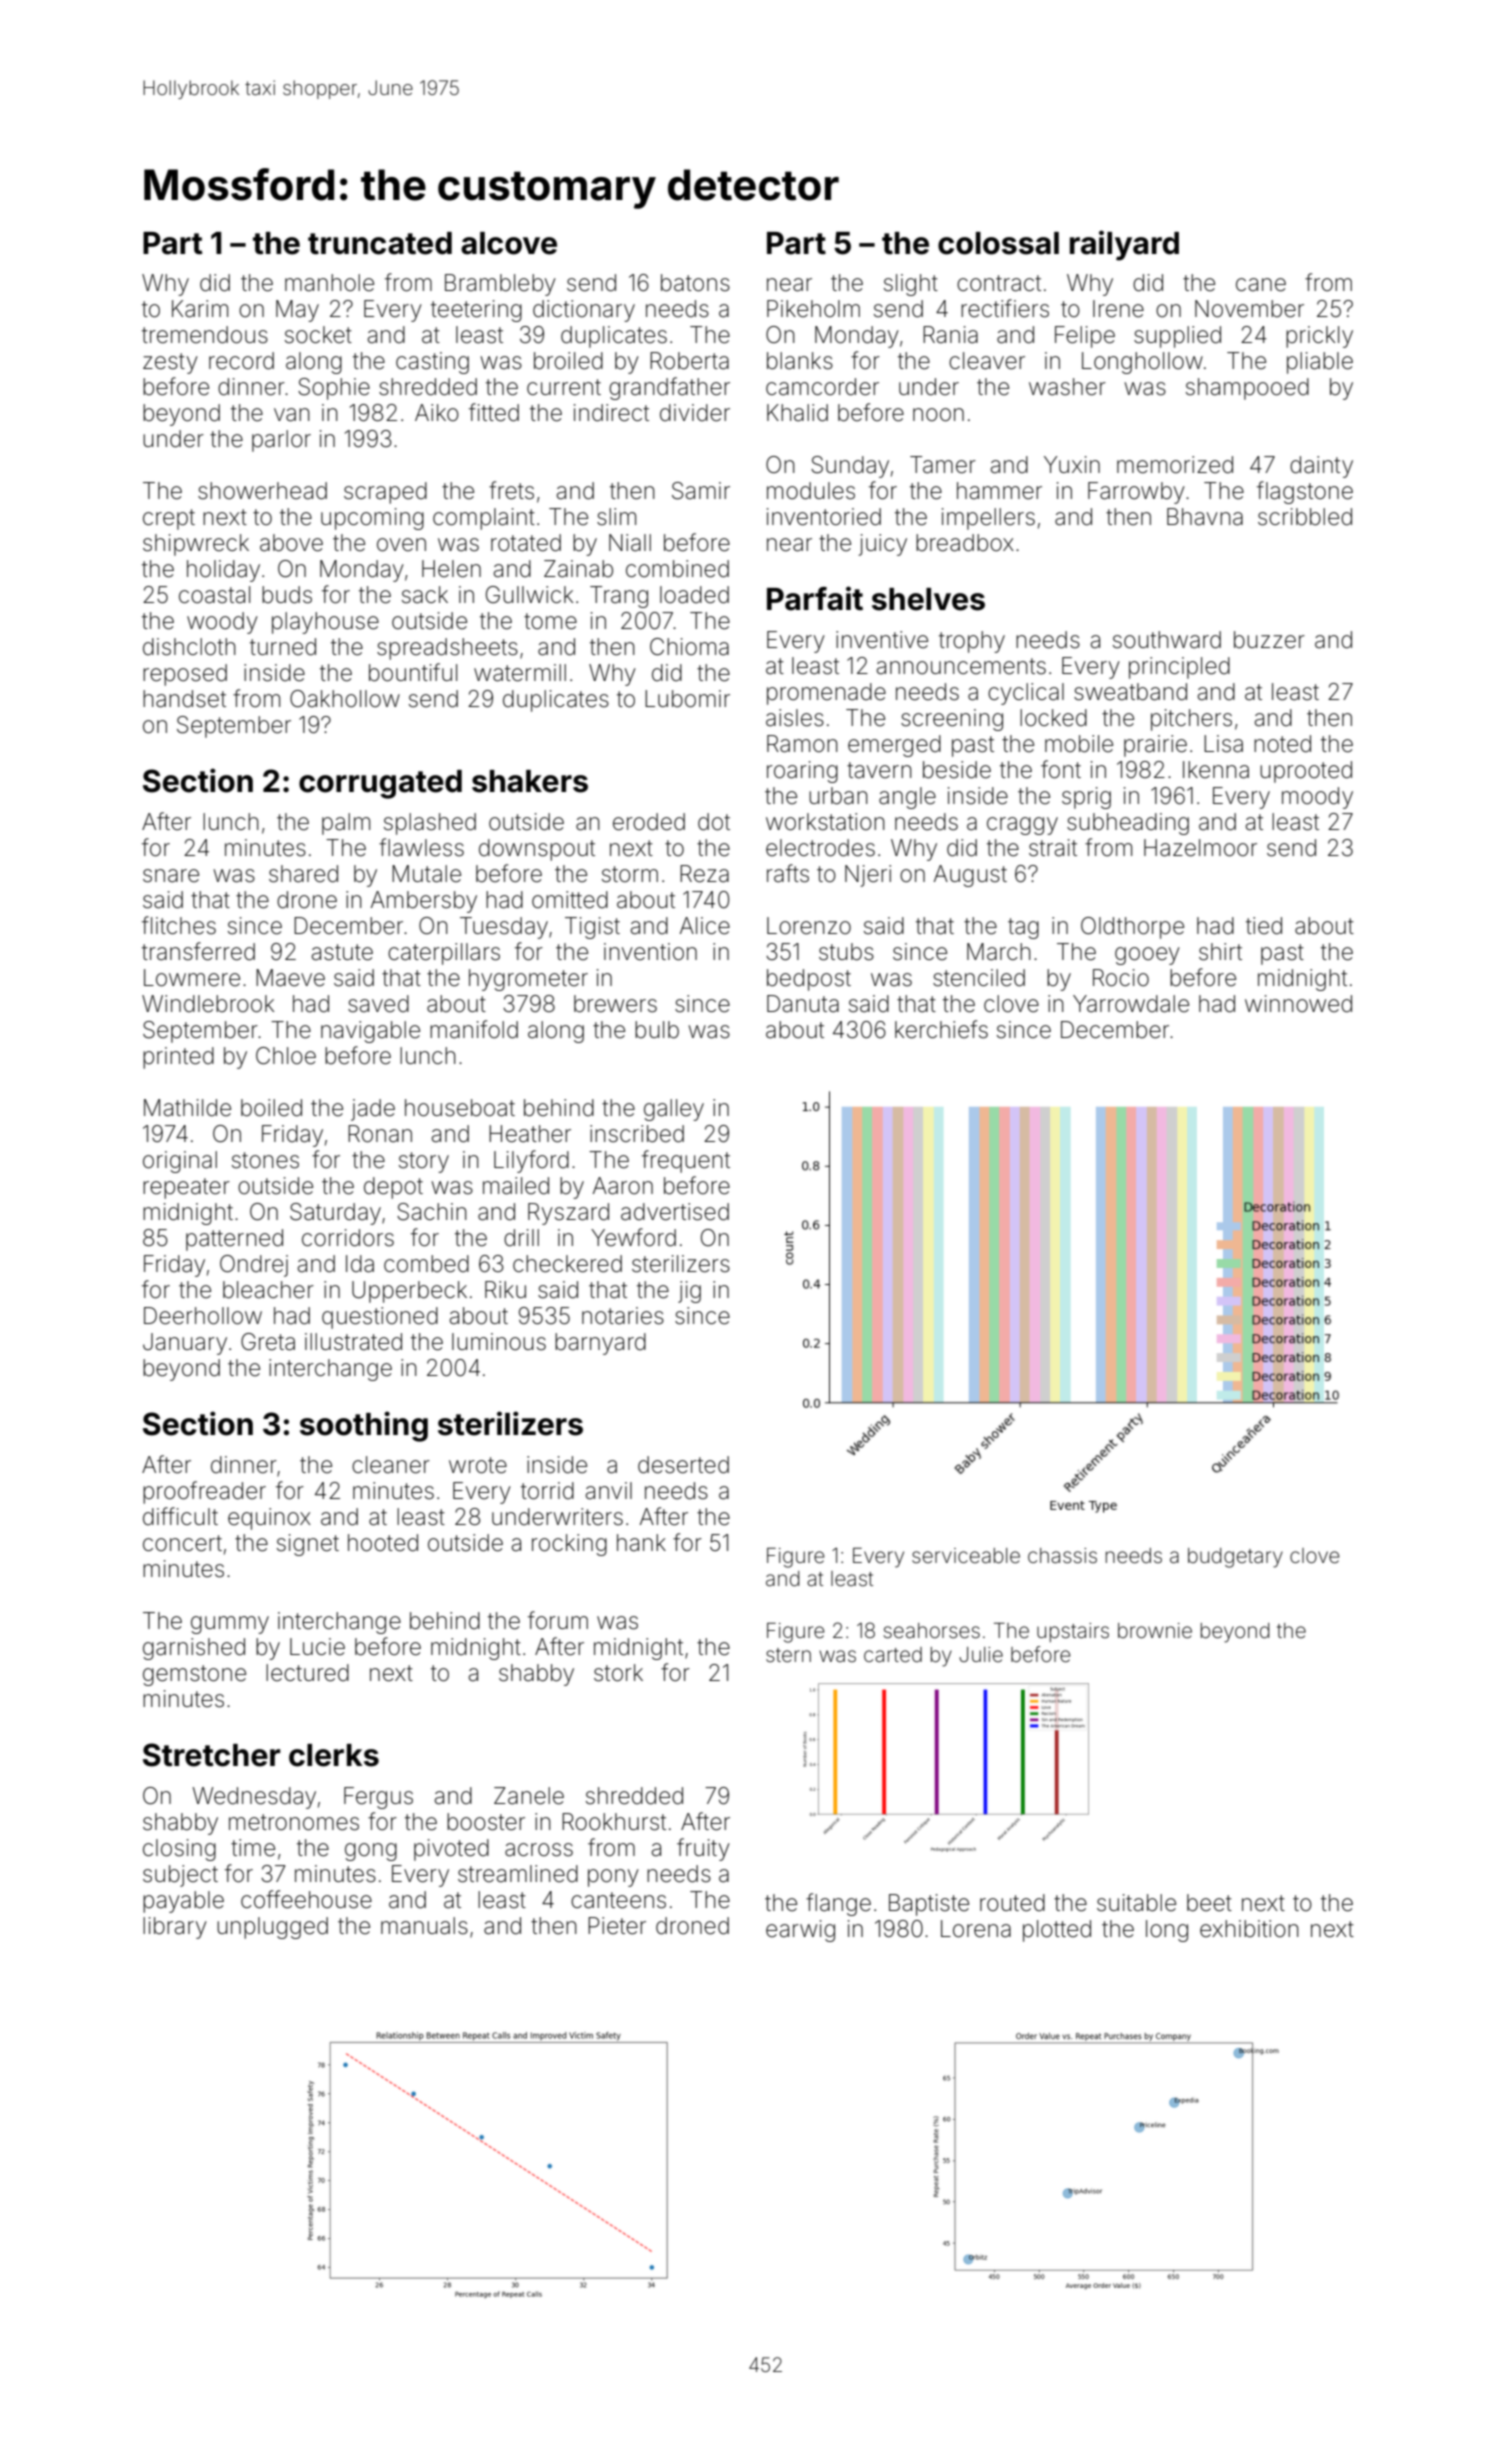 The height and width of the document is (2464, 1496). What do you see at coordinates (618, 1673) in the document?
I see `stork` at bounding box center [618, 1673].
